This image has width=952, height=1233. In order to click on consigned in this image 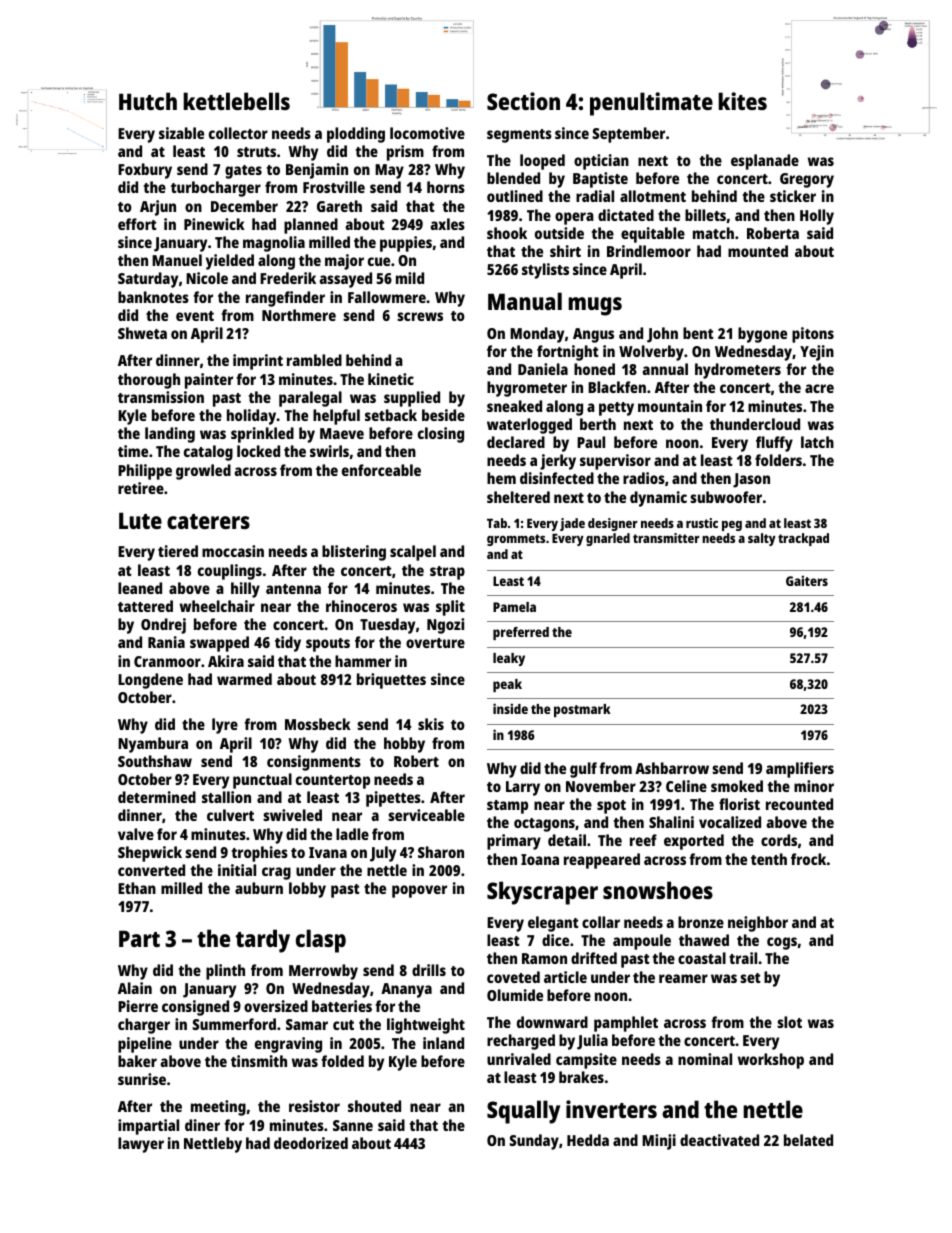, I will do `click(195, 1008)`.
